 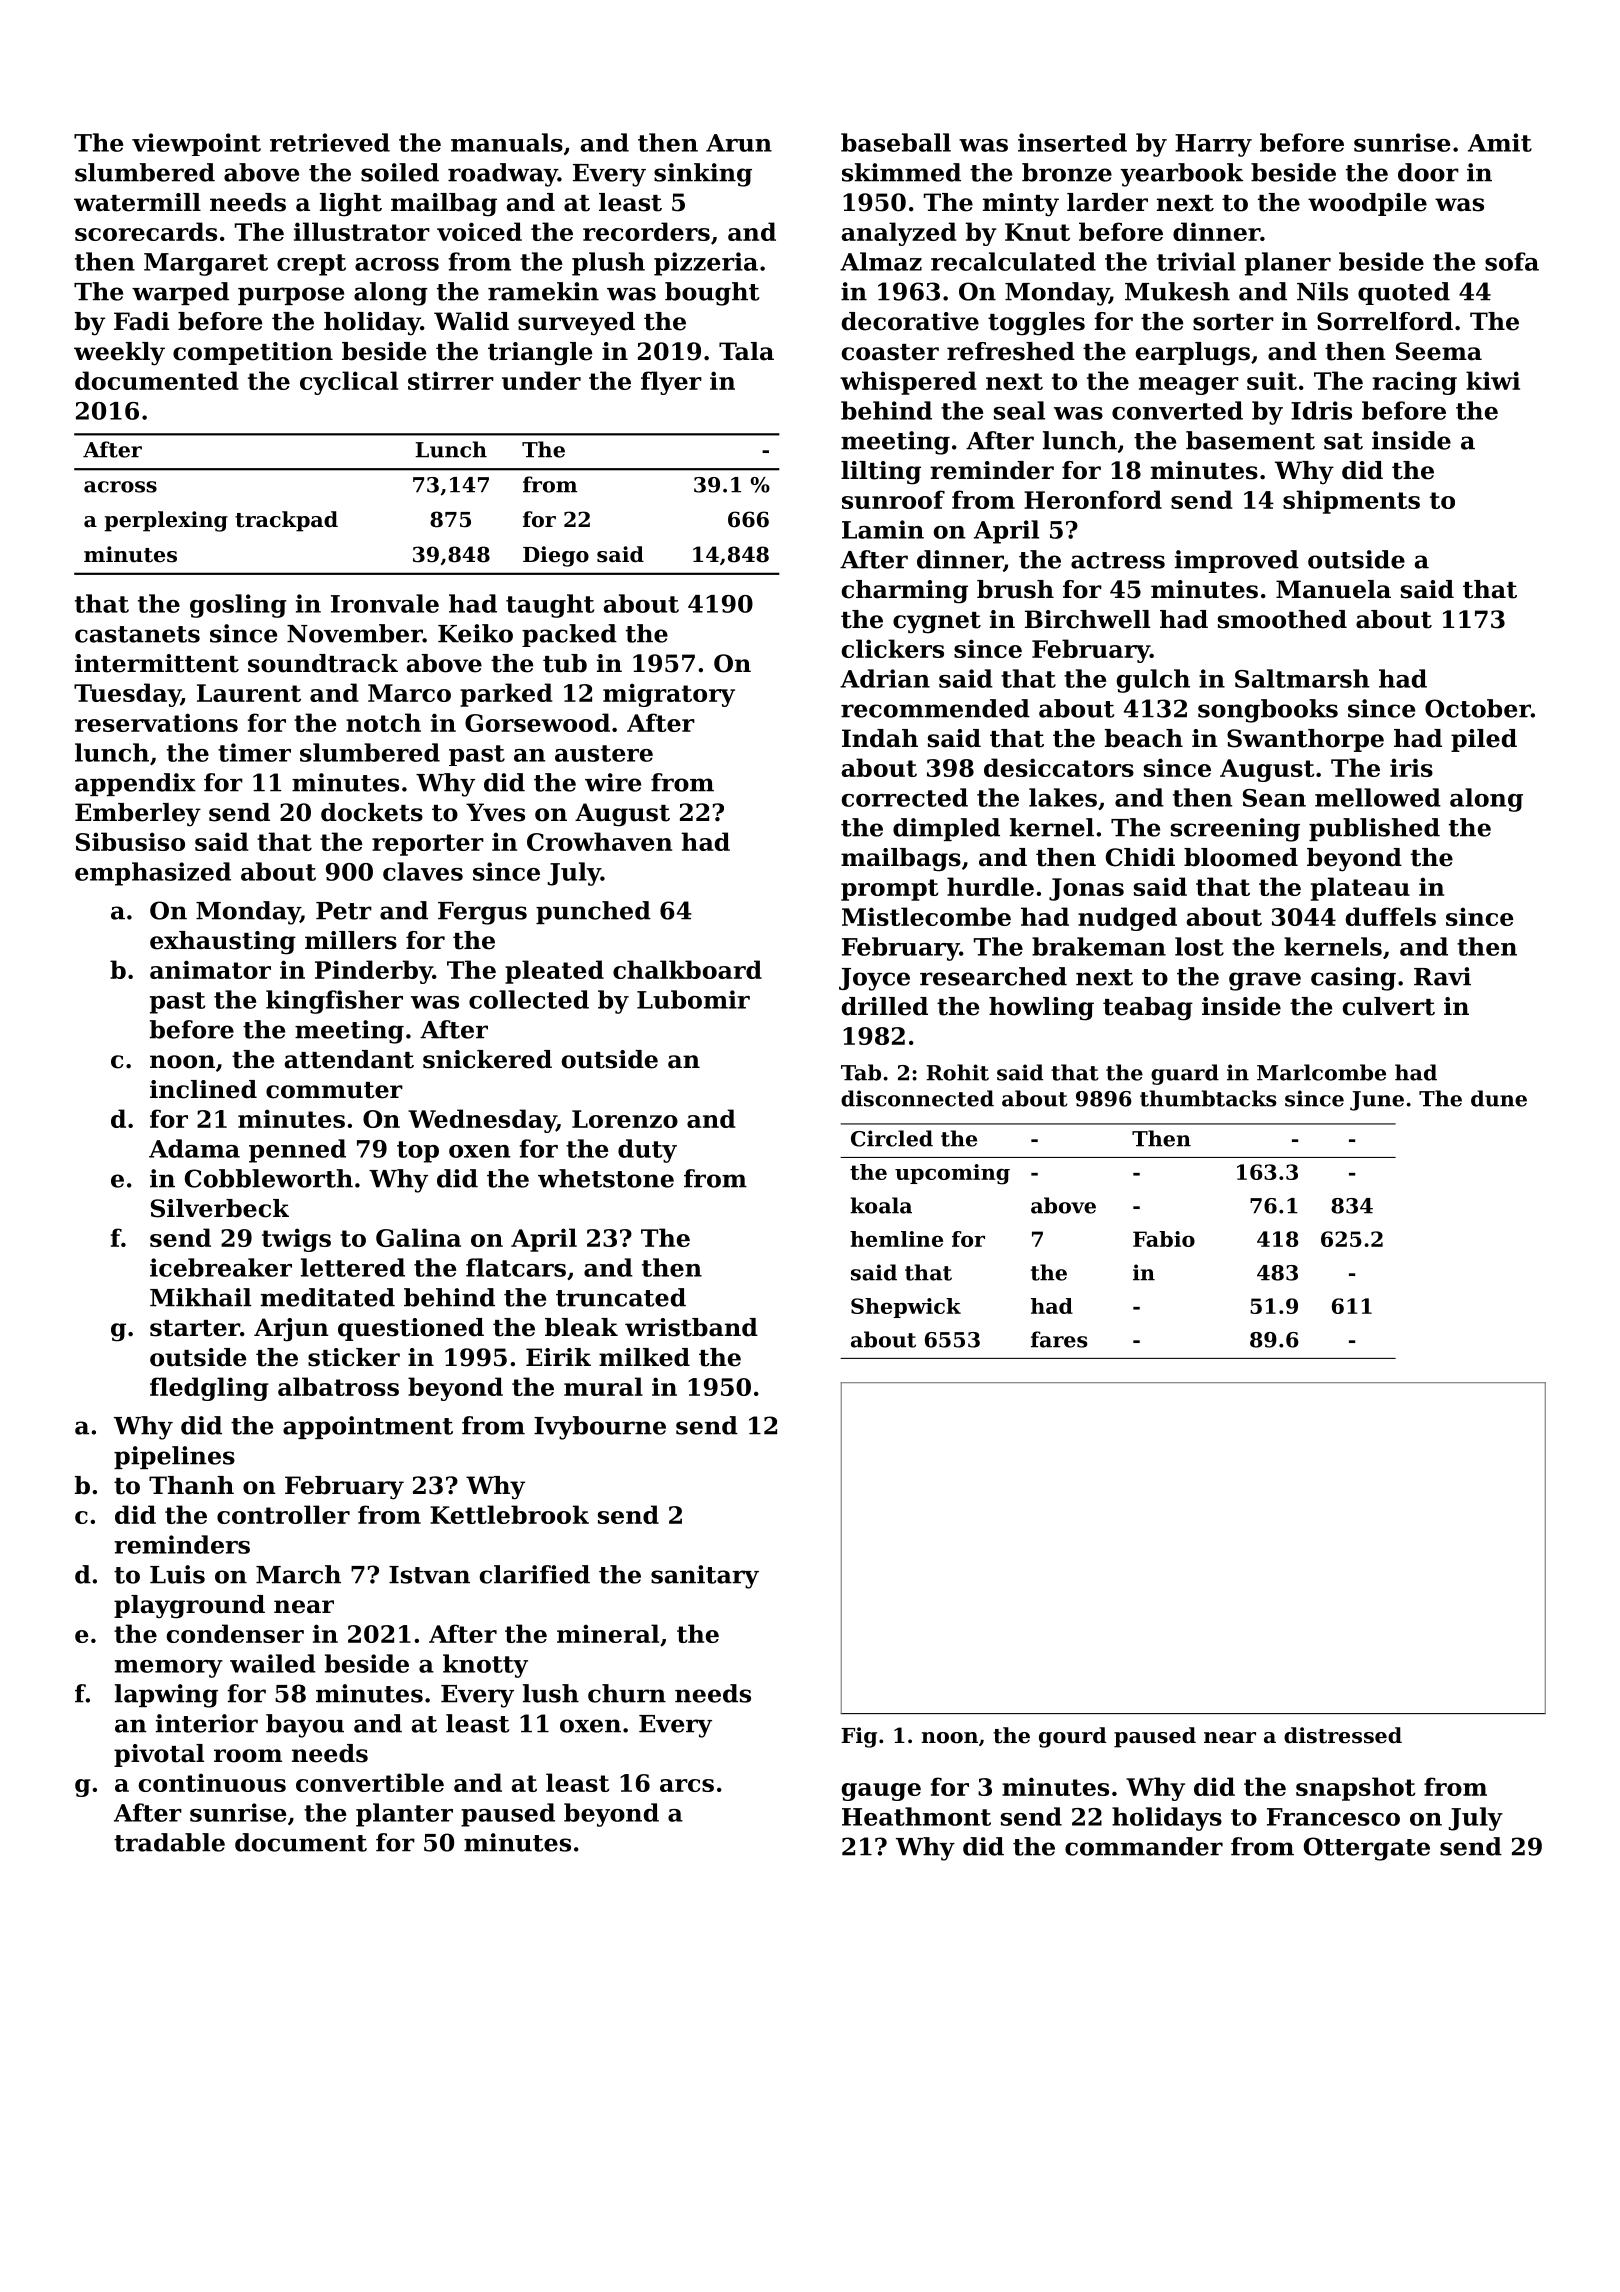 What do you see at coordinates (739, 143) in the screenshot?
I see `Arun` at bounding box center [739, 143].
